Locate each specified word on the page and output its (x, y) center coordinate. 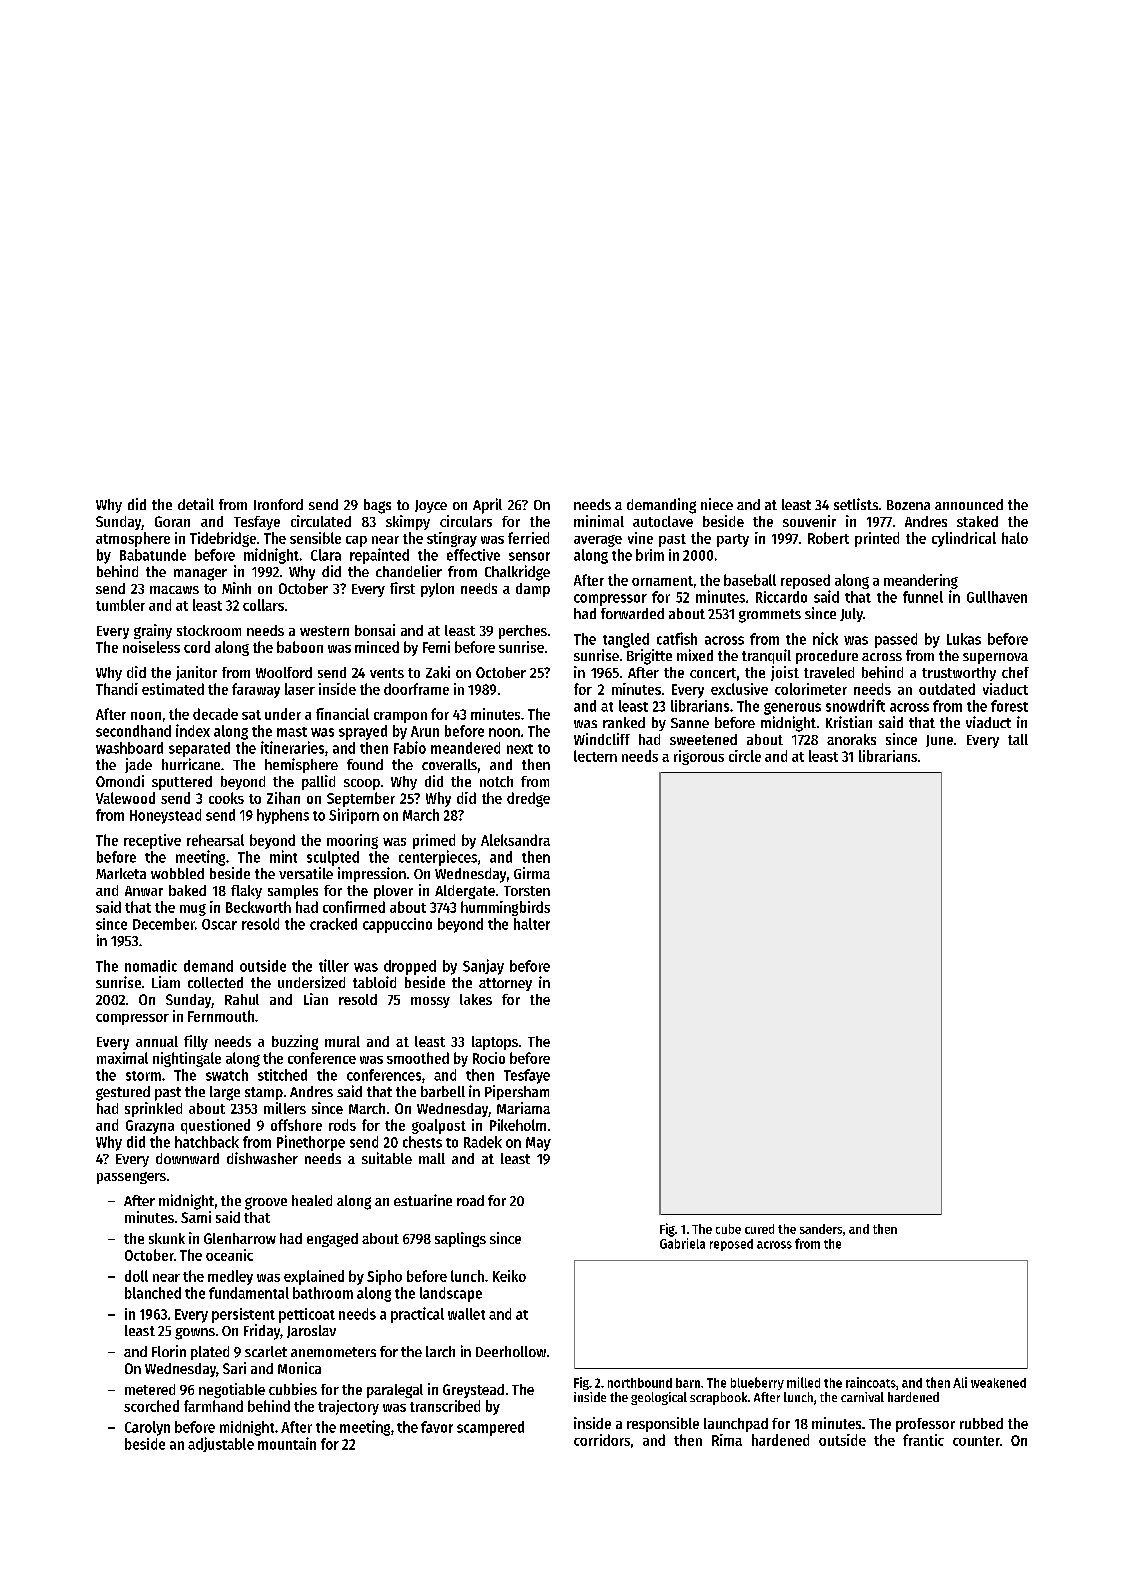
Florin (169, 1351)
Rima (727, 1440)
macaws (174, 590)
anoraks (851, 739)
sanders (821, 1229)
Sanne (690, 723)
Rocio (489, 1058)
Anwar (144, 891)
